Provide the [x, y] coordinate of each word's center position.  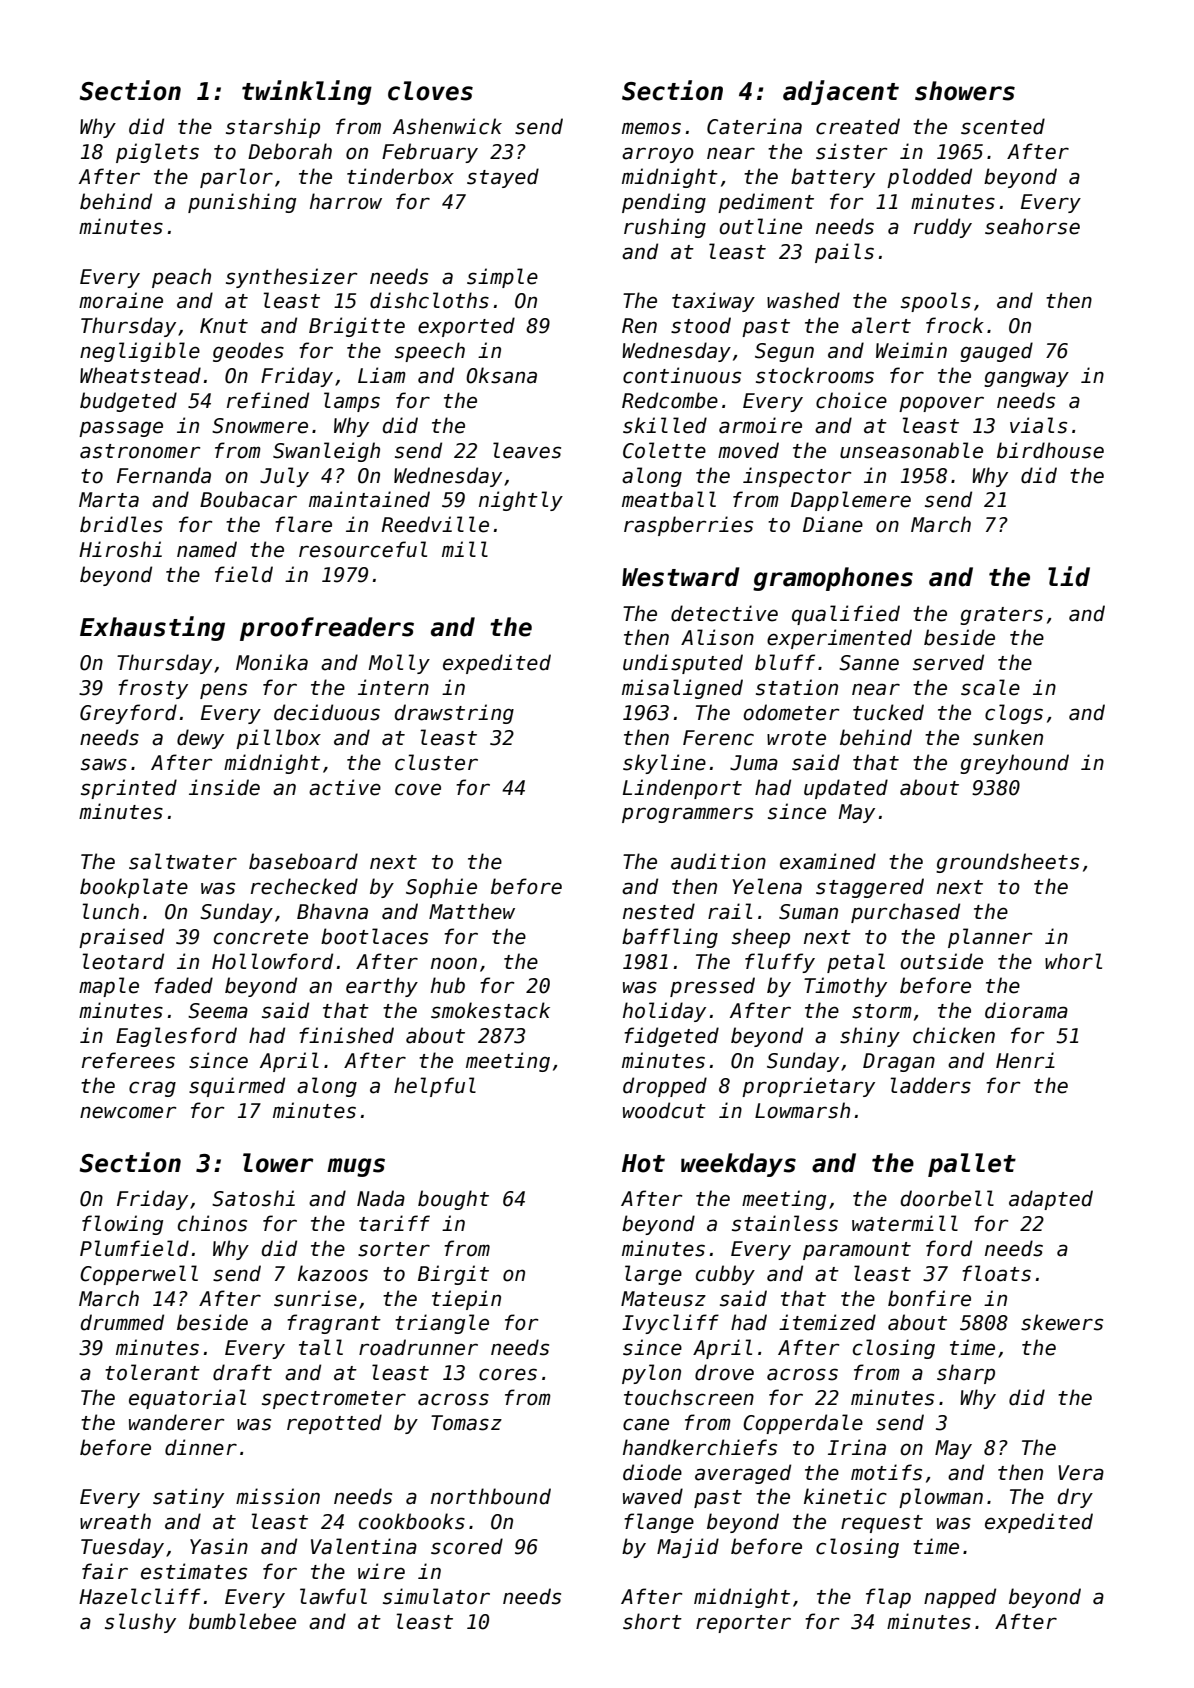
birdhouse [1050, 450]
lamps [352, 402]
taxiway [713, 302]
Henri [1025, 1060]
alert [881, 325]
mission [278, 1496]
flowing [122, 1225]
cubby [725, 1275]
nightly [521, 501]
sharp [966, 1374]
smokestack [490, 1010]
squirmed [237, 1087]
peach [181, 278]
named [207, 549]
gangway [1026, 379]
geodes [248, 352]
